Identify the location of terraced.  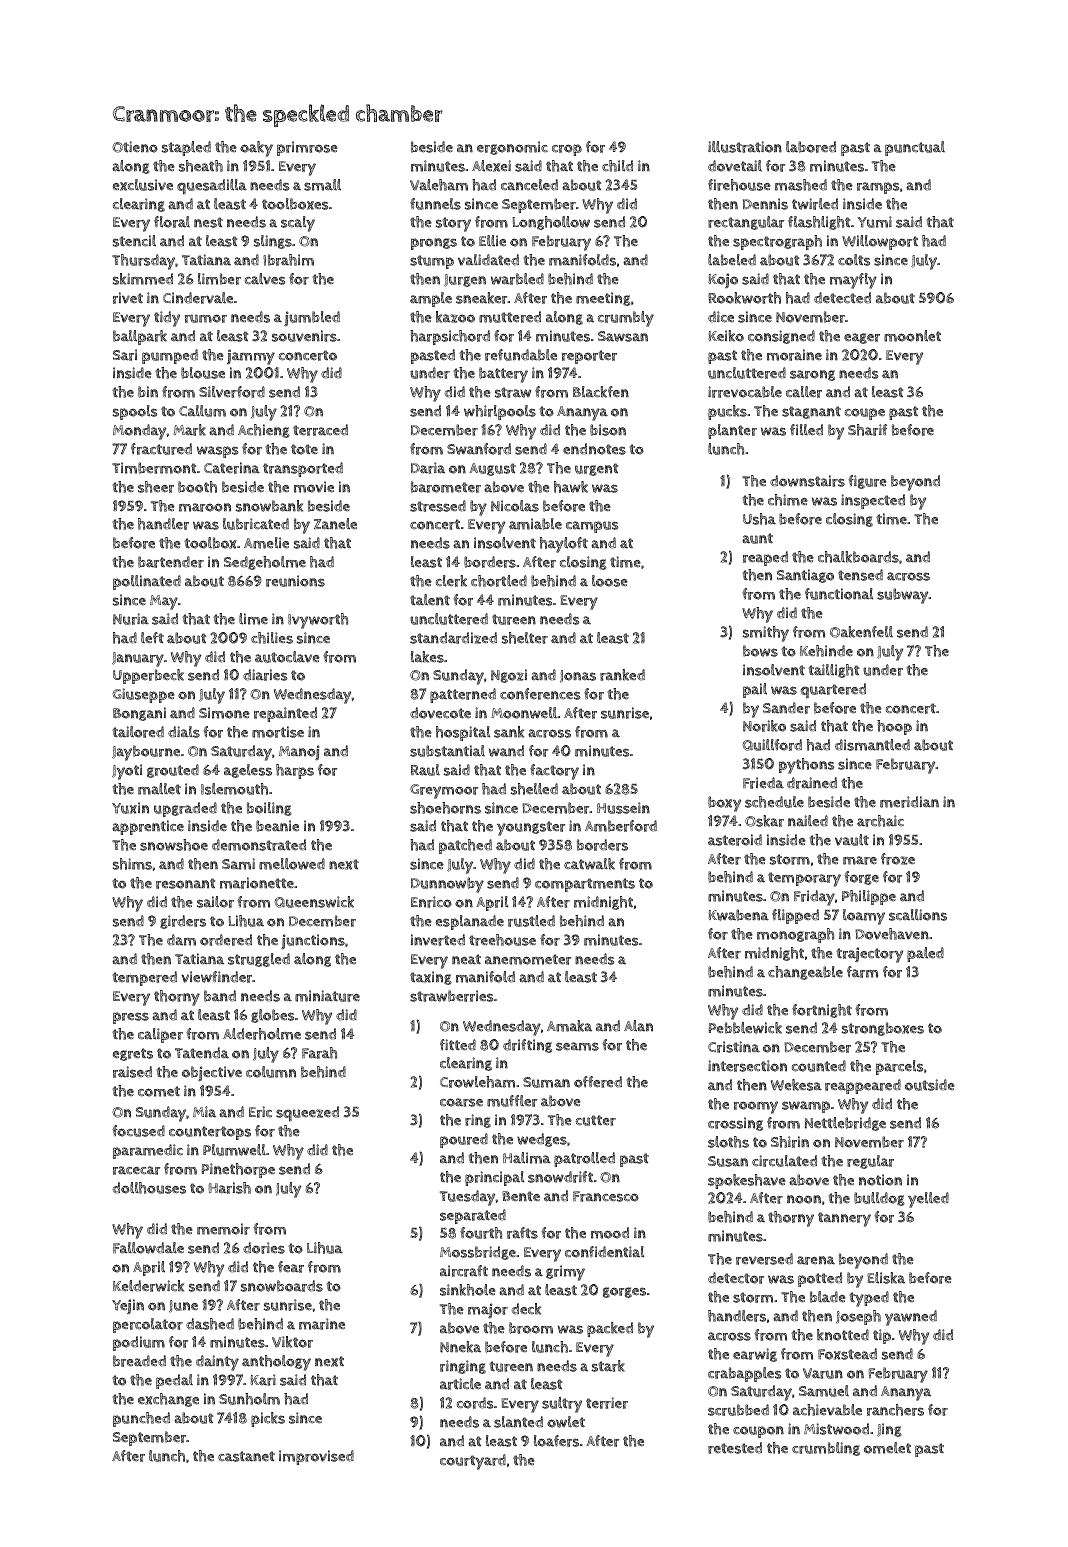
(320, 430).
